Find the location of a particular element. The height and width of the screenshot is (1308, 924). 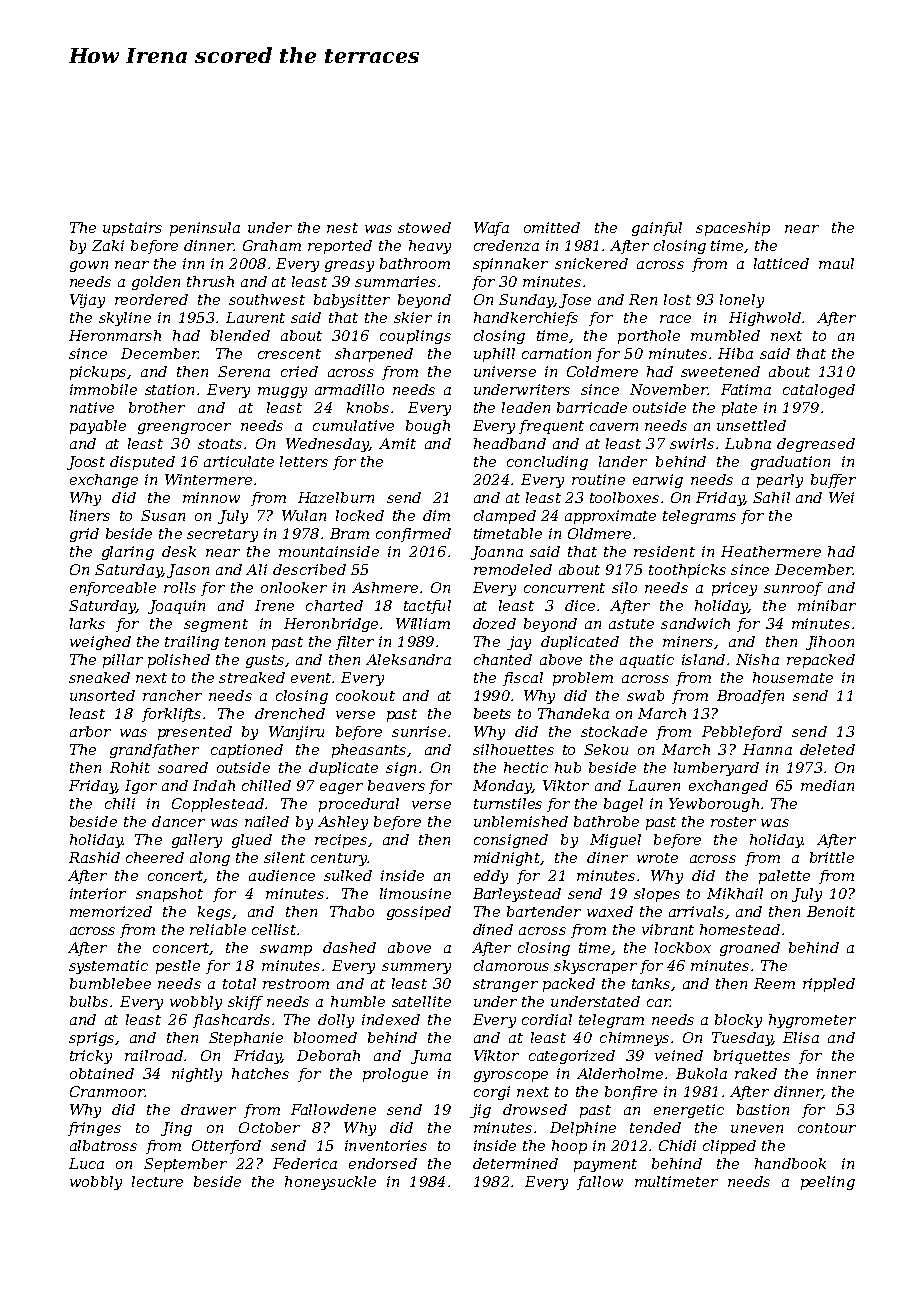

satellite is located at coordinates (421, 1001).
